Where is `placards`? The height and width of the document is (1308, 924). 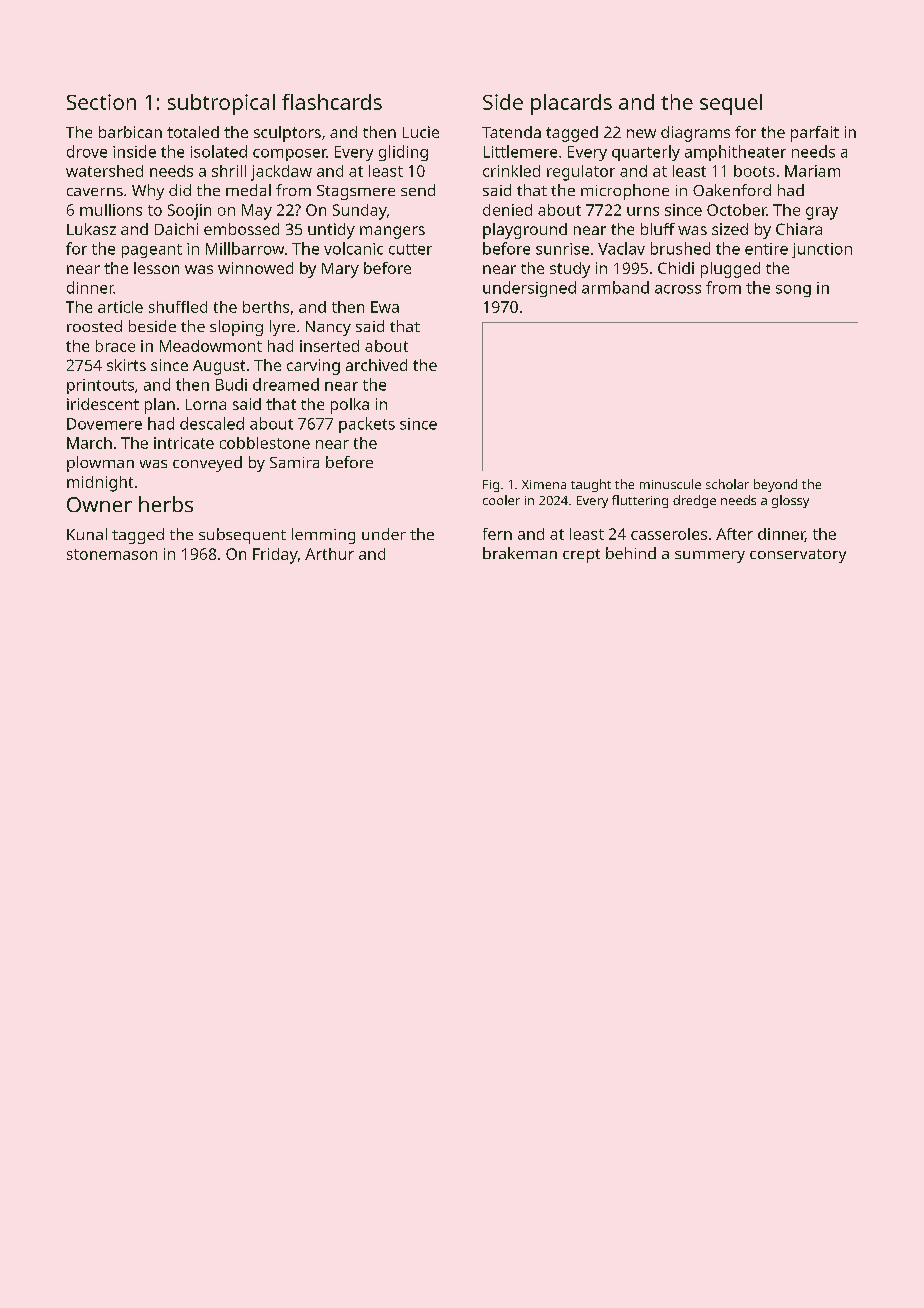
placards is located at coordinates (571, 104).
